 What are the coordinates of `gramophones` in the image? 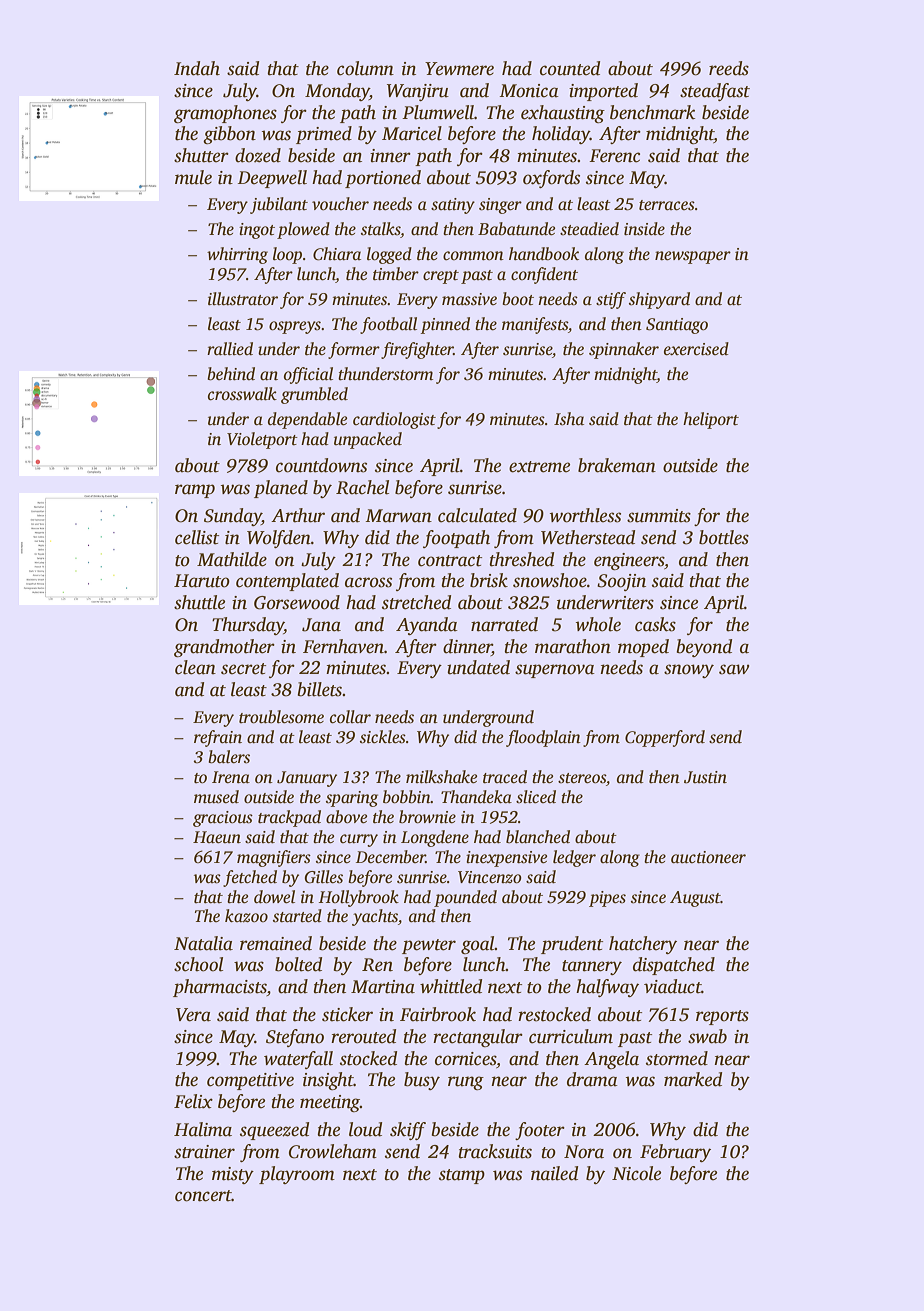 It's located at (225, 114).
